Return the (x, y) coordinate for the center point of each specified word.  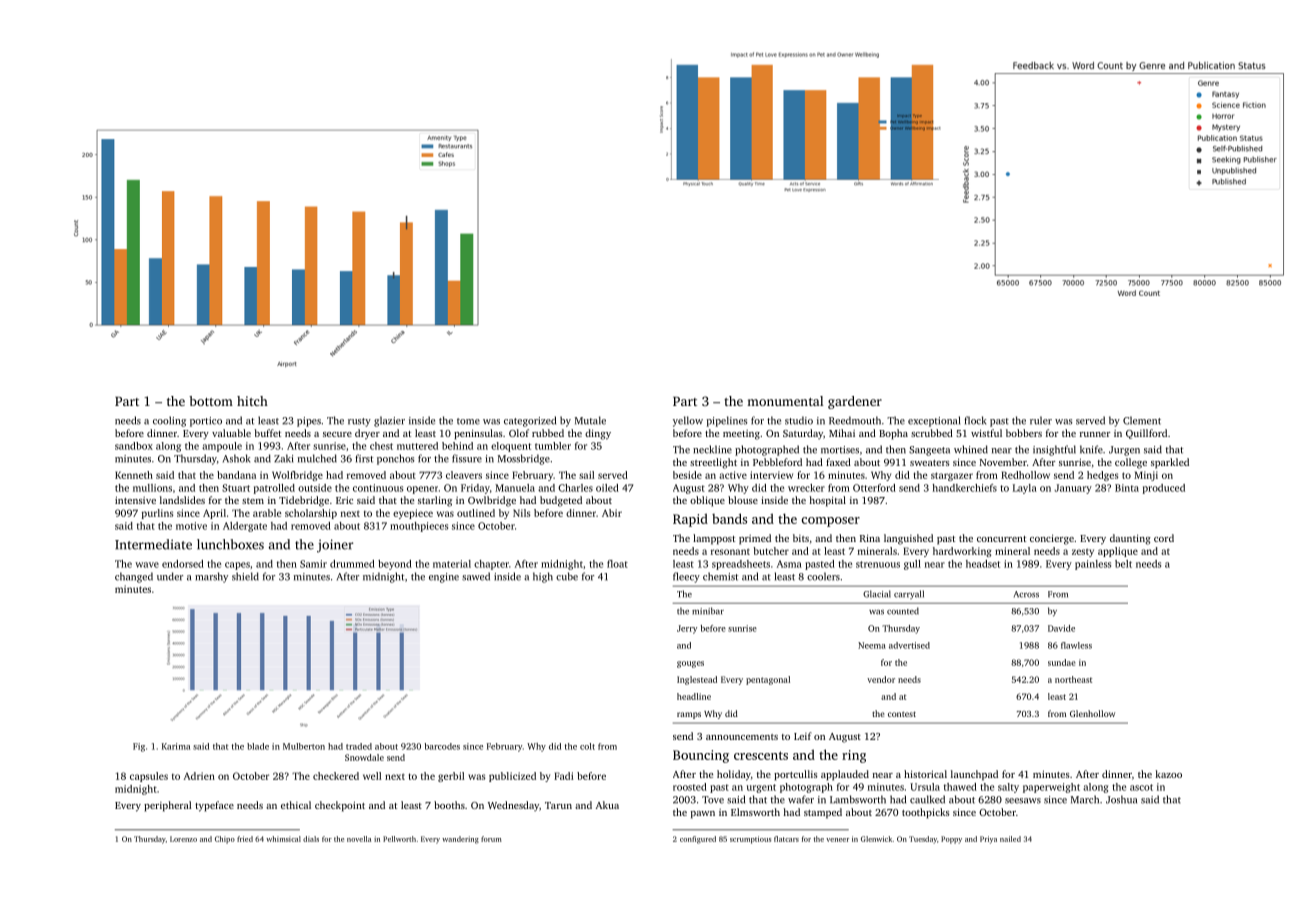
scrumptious (751, 840)
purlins (157, 514)
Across (1026, 594)
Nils (521, 513)
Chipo (225, 840)
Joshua (1121, 799)
